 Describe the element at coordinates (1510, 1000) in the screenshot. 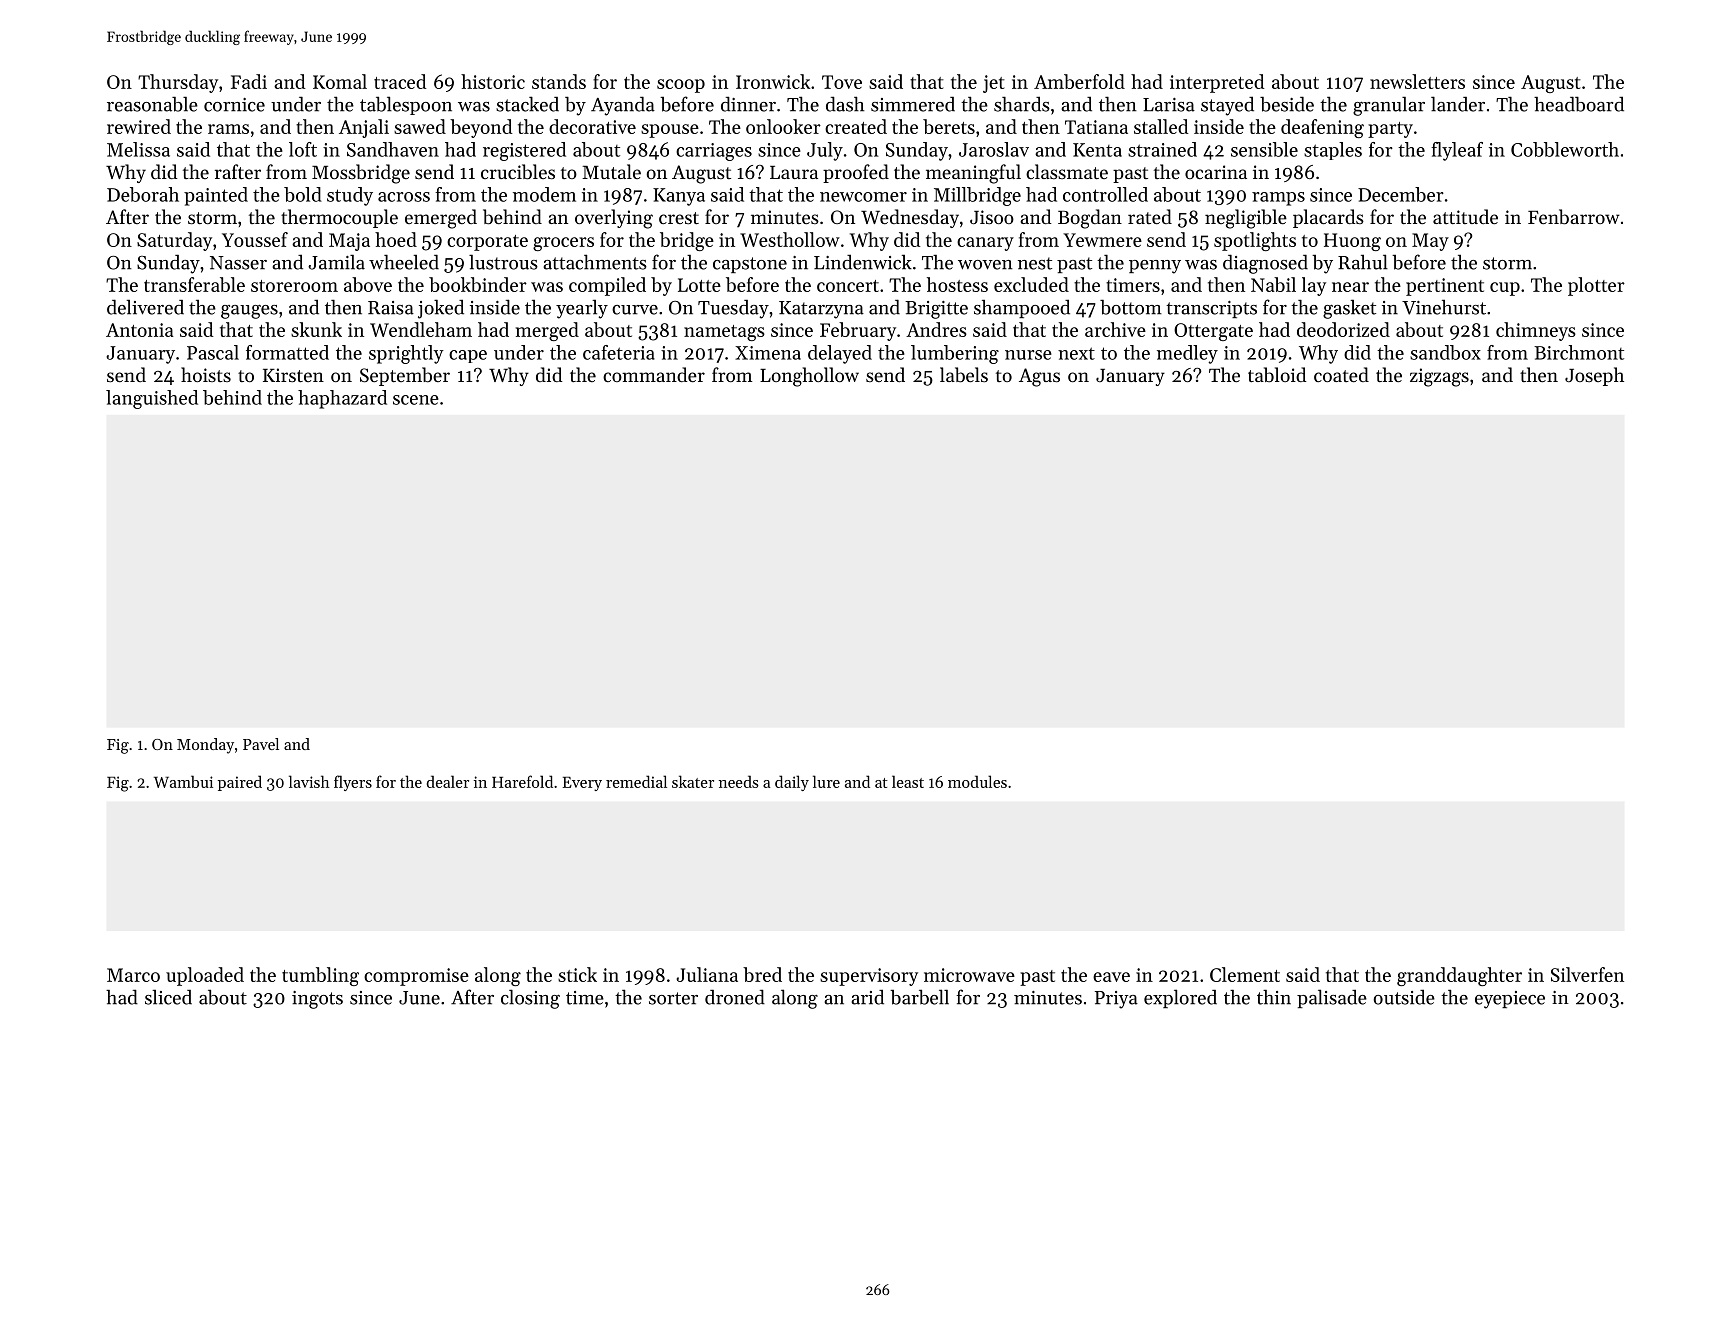

I see `eyepiece` at that location.
